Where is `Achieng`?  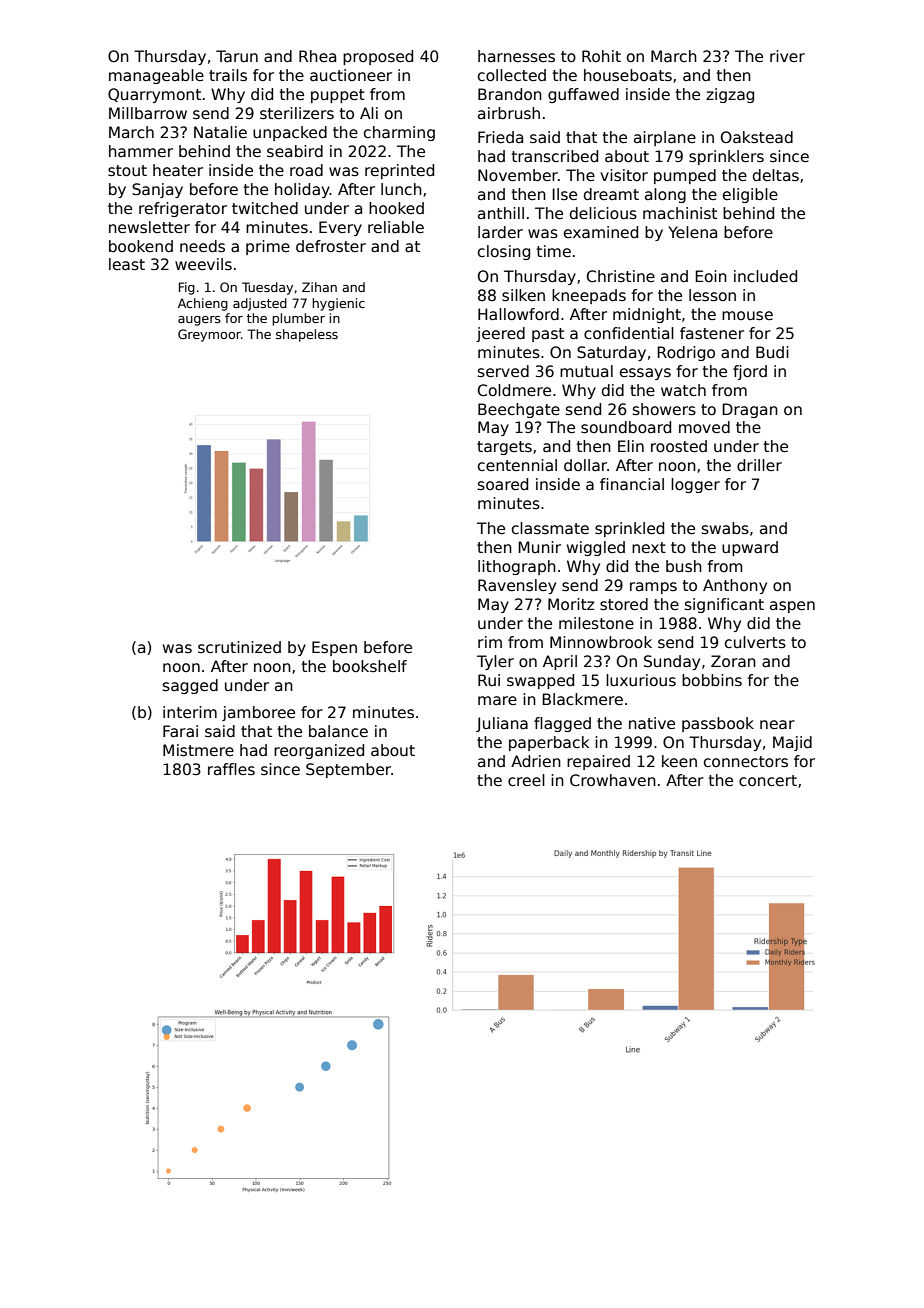
Achieng is located at coordinates (203, 304).
